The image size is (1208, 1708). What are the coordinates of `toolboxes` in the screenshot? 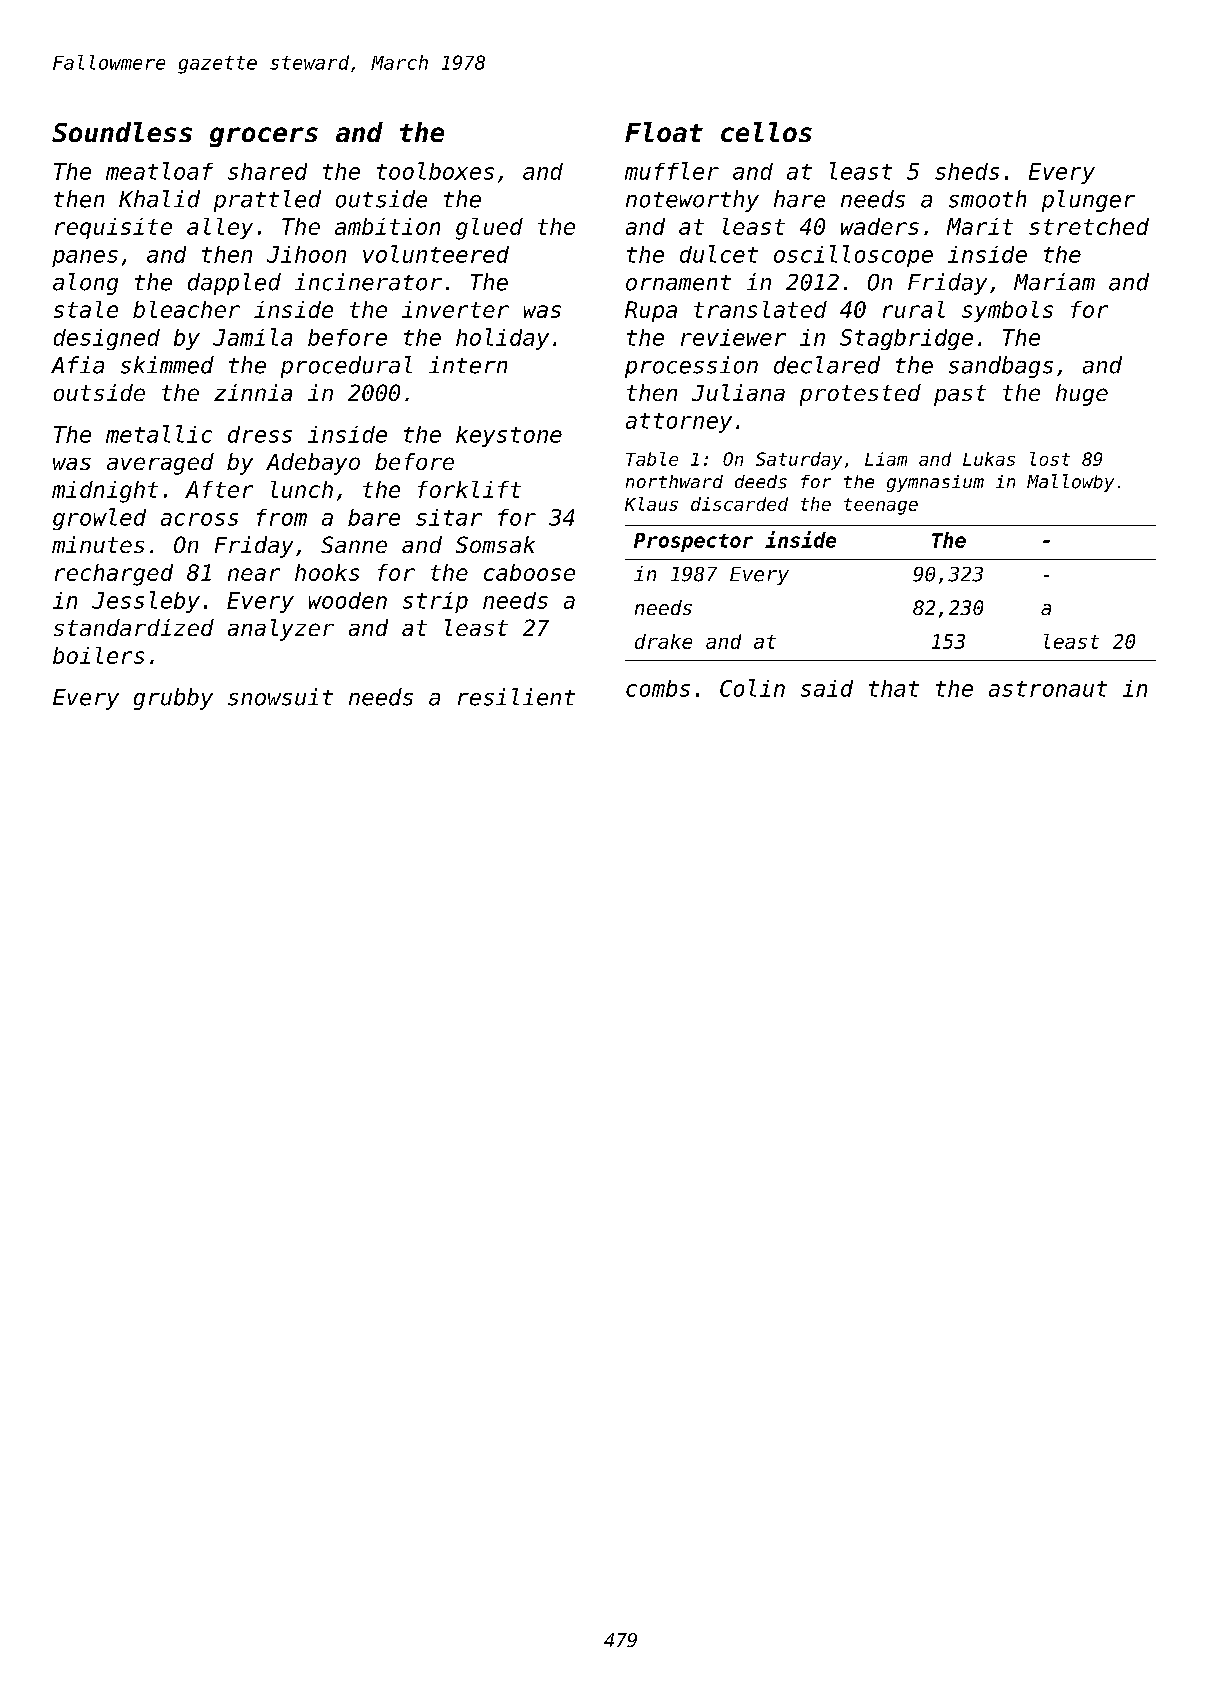 It's located at (435, 171).
